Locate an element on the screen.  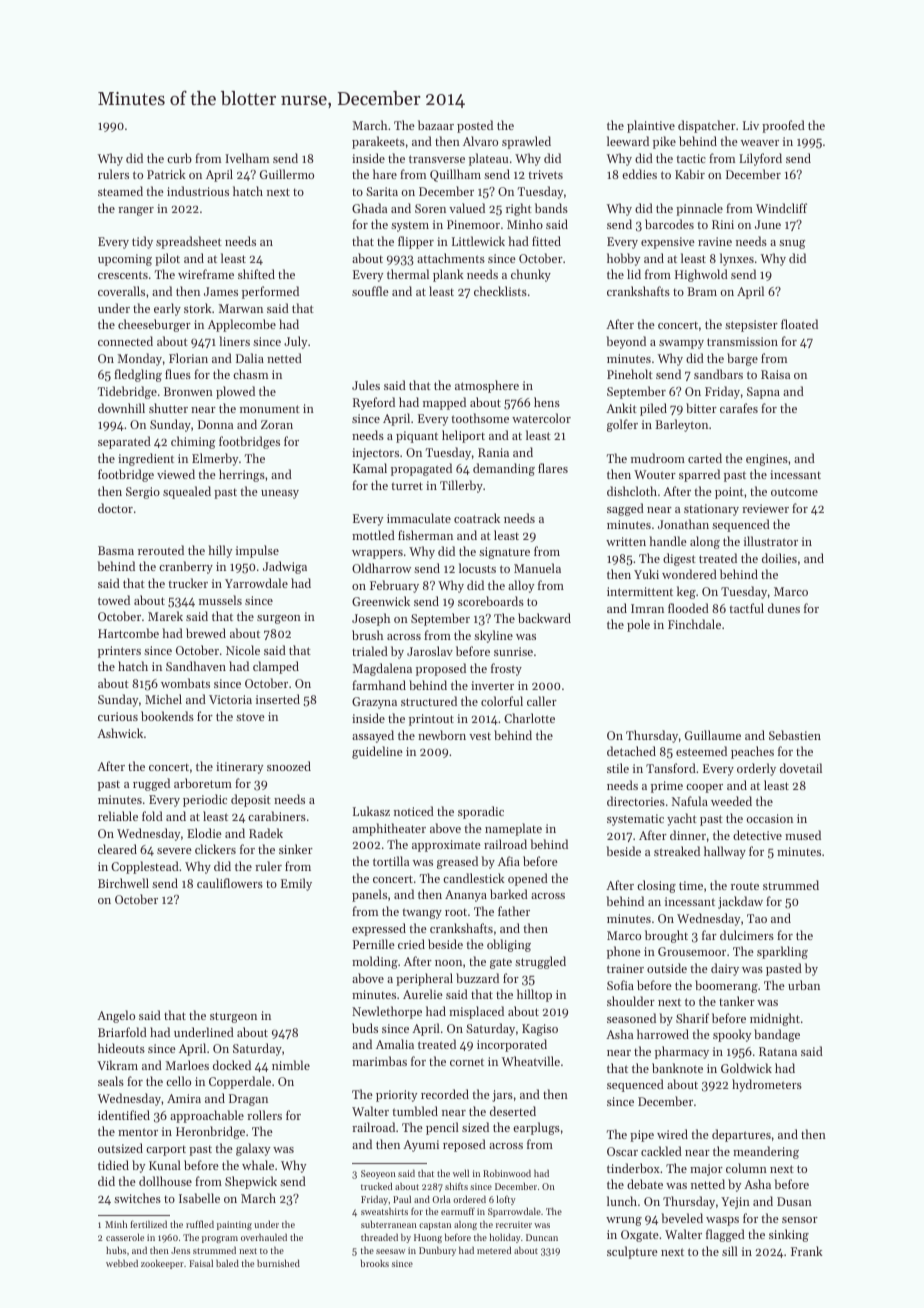
leeward is located at coordinates (628, 141).
